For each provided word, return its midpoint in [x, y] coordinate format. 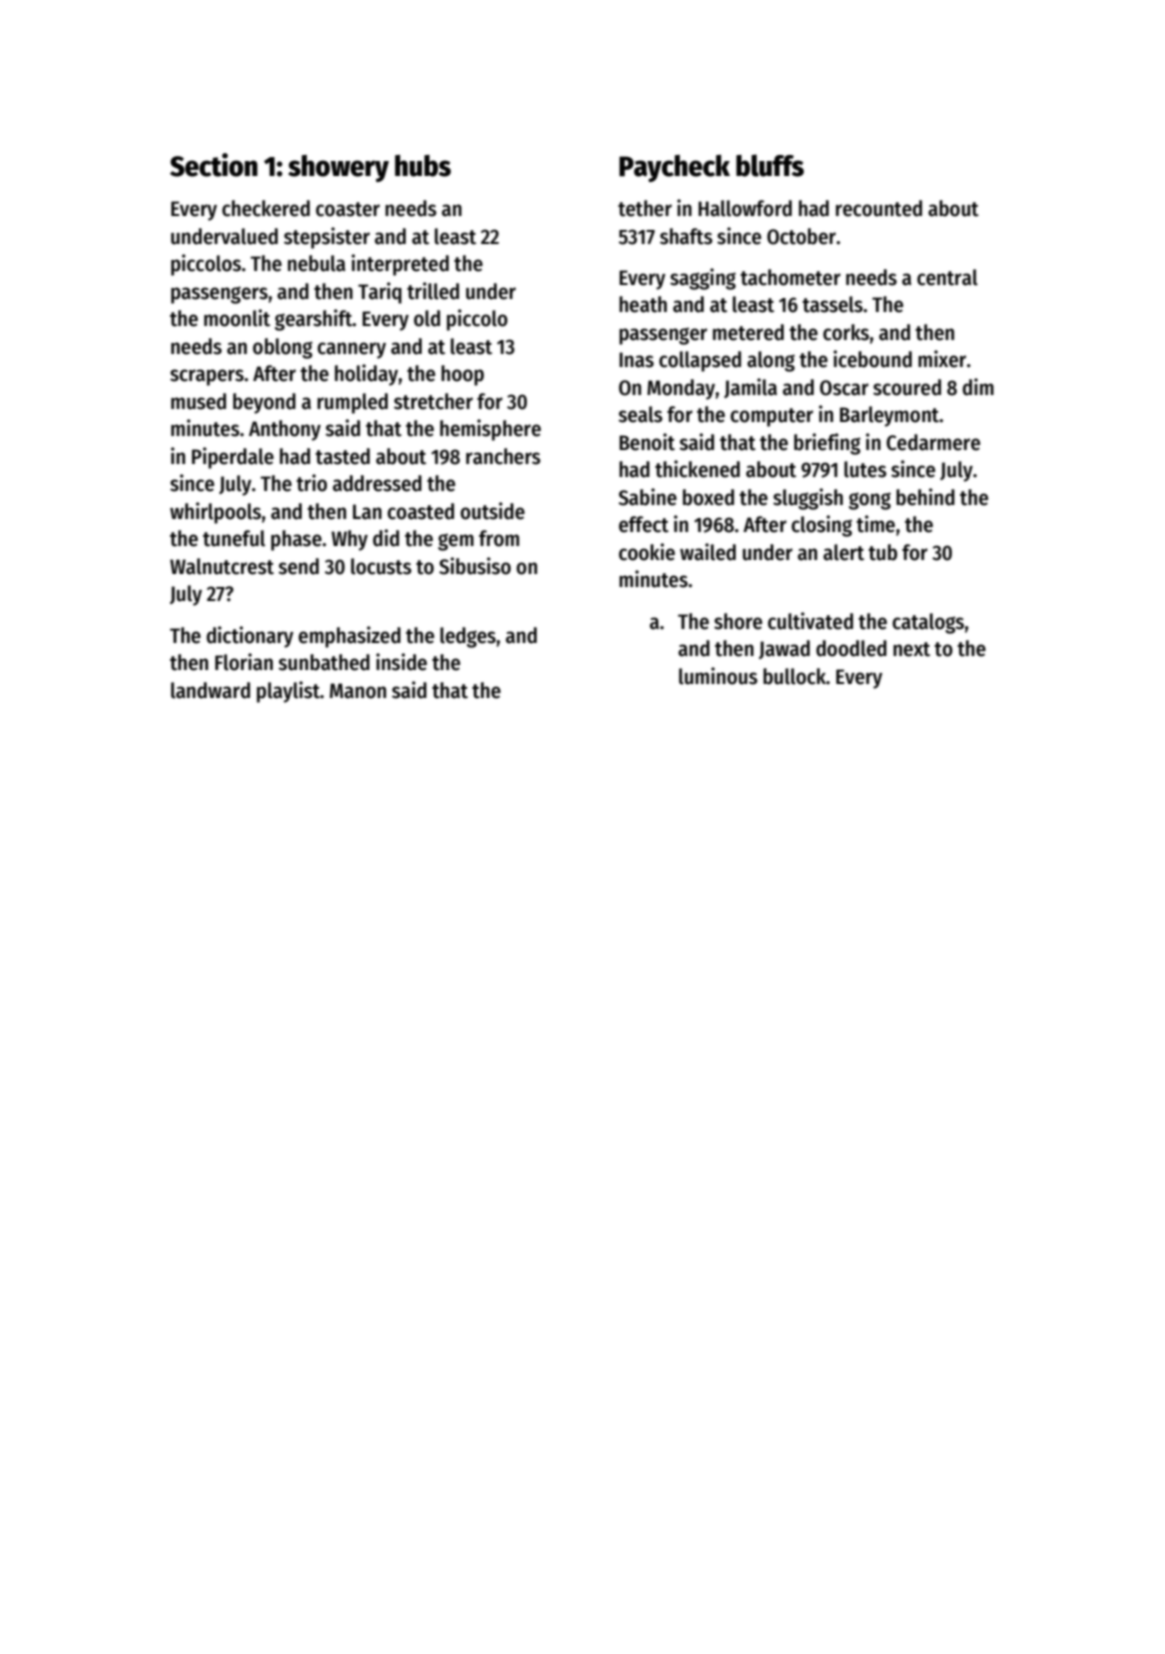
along [771, 361]
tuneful [234, 538]
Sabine [647, 497]
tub [882, 552]
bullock [794, 676]
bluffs [770, 165]
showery [338, 168]
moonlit [237, 318]
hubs [423, 166]
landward [210, 690]
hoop [462, 375]
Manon [358, 691]
